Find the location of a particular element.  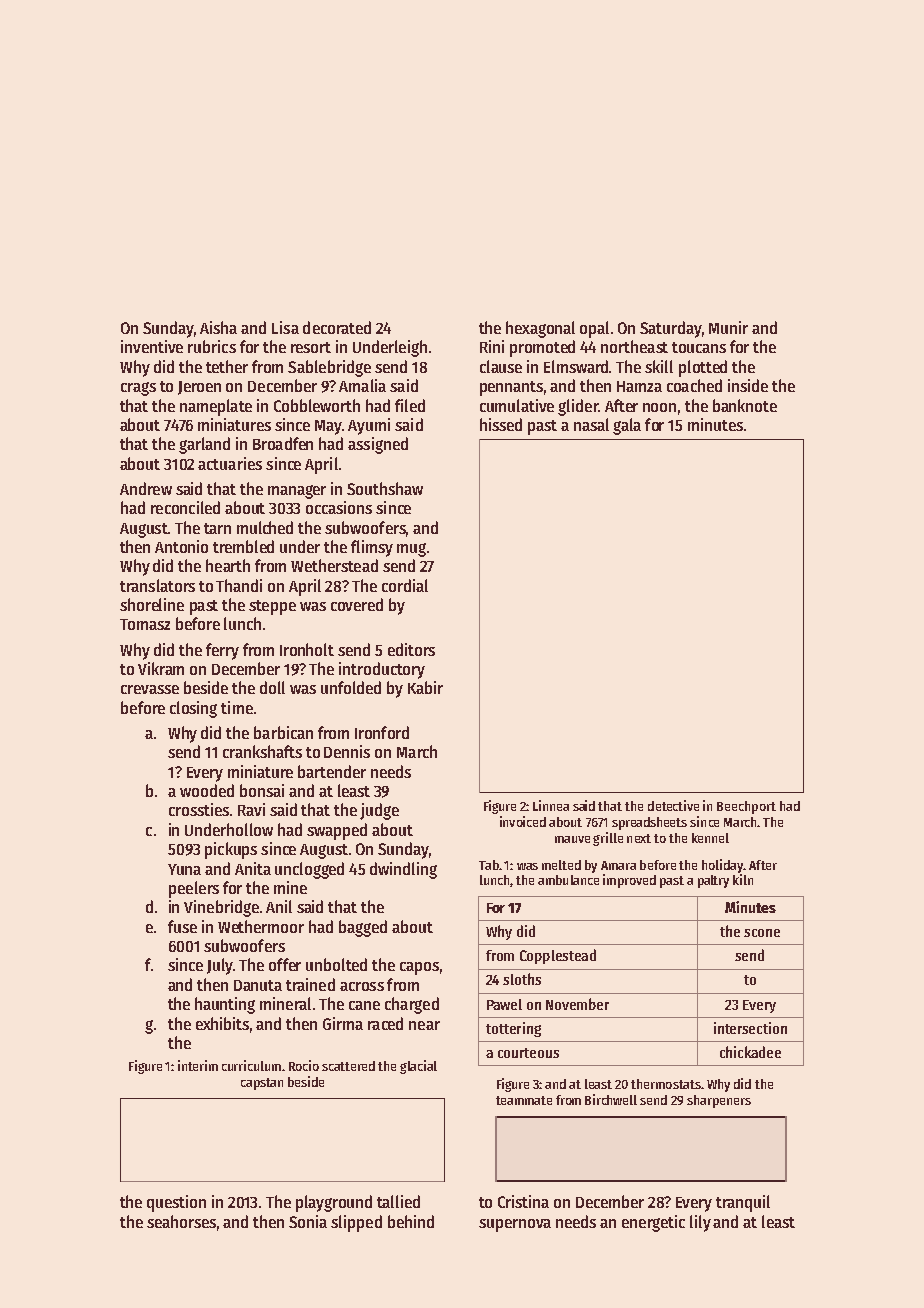

Vikram is located at coordinates (161, 668).
